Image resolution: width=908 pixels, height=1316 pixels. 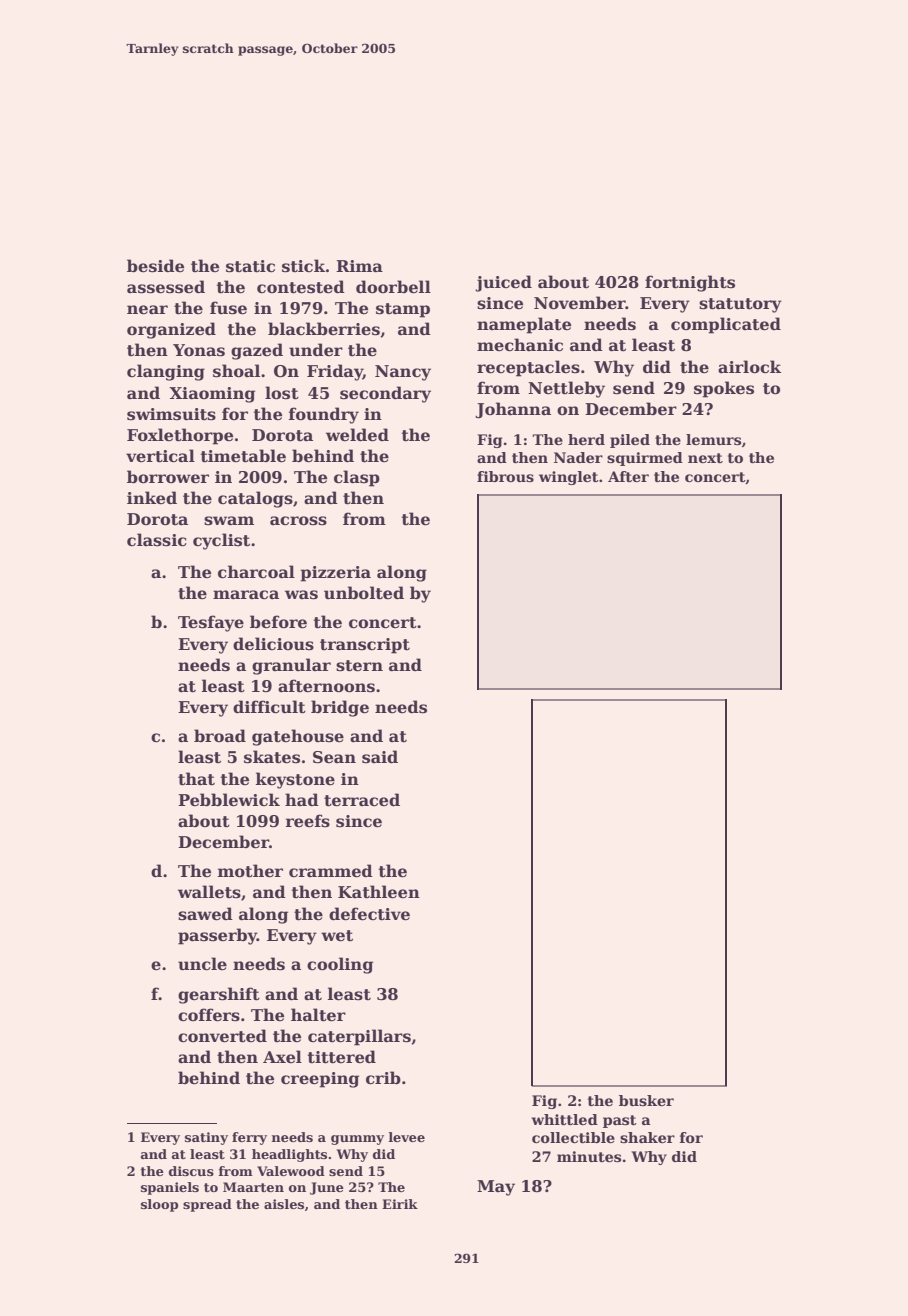 I want to click on minutes, so click(x=589, y=1156).
